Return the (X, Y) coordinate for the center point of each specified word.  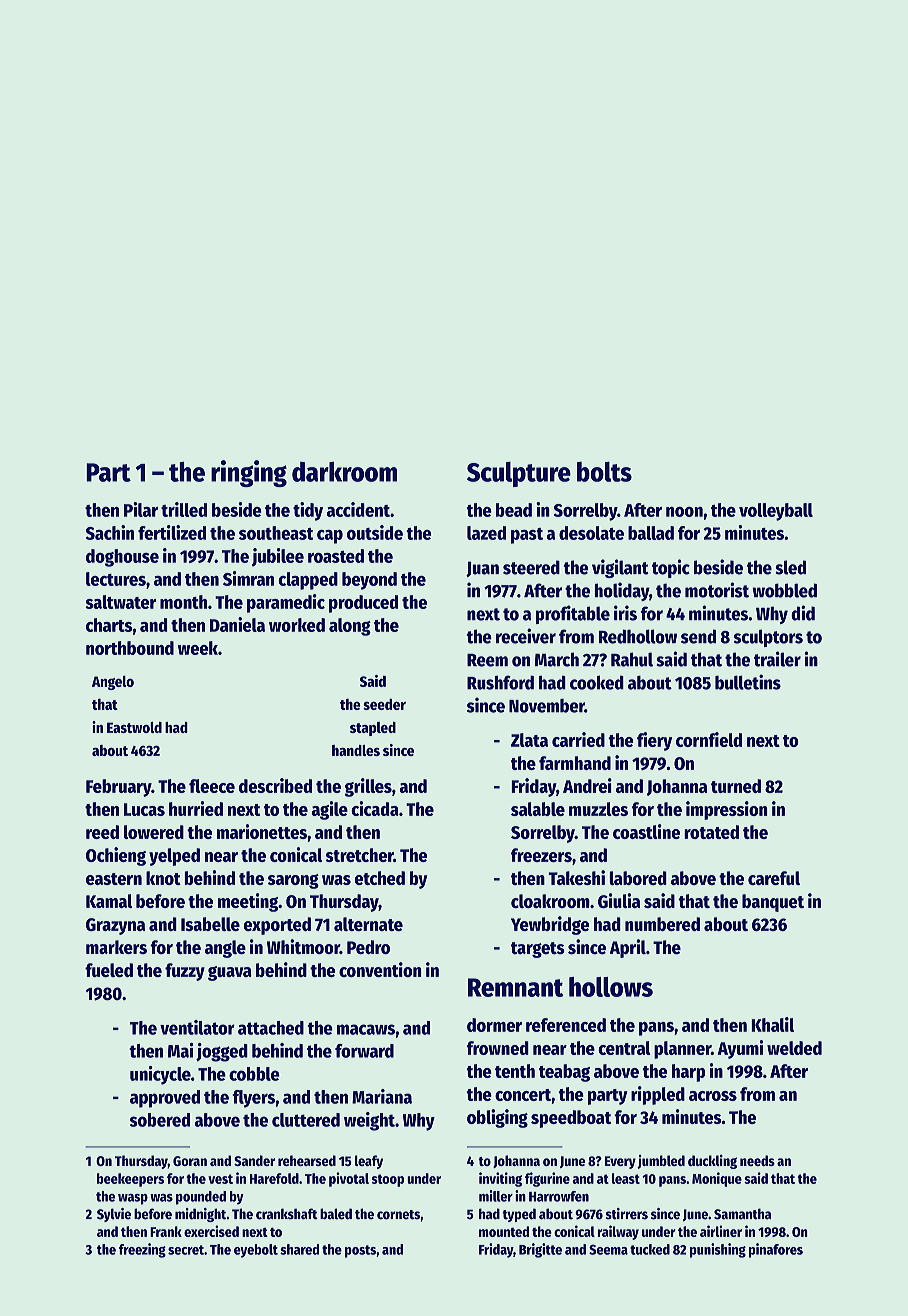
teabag (564, 1073)
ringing (249, 473)
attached (271, 1028)
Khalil (772, 1024)
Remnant (515, 987)
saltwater (120, 602)
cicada (375, 808)
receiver (526, 636)
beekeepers (130, 1180)
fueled (109, 970)
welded (794, 1048)
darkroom (344, 471)
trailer (777, 659)
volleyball (776, 512)
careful (774, 878)
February (118, 788)
